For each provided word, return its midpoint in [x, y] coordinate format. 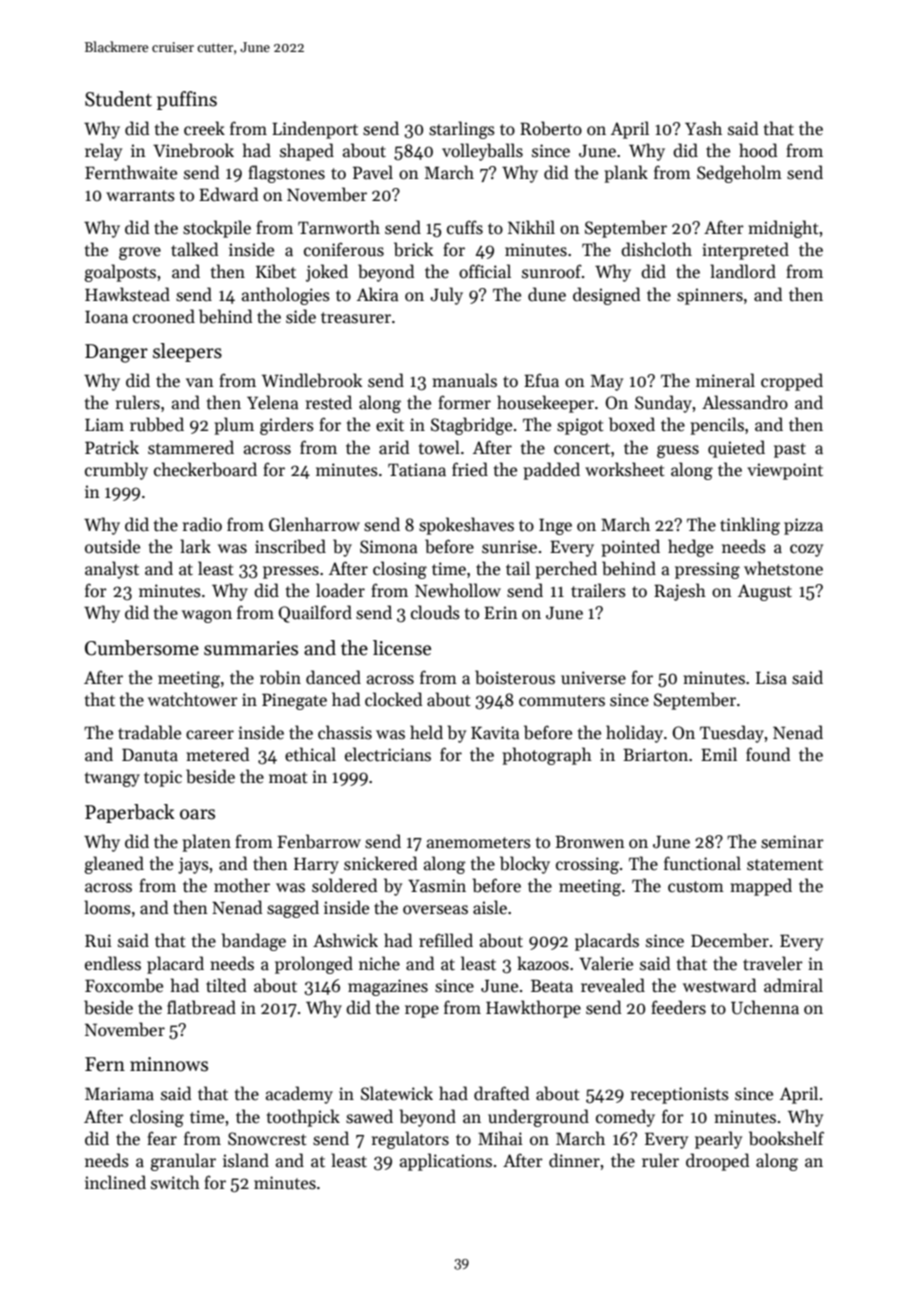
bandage [254, 942]
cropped [792, 382]
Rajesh [680, 592]
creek [204, 128]
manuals [464, 380]
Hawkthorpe [533, 1009]
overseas [435, 910]
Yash [703, 128]
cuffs [465, 227]
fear [162, 1138]
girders [287, 426]
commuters [562, 701]
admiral [793, 985]
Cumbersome [142, 648]
